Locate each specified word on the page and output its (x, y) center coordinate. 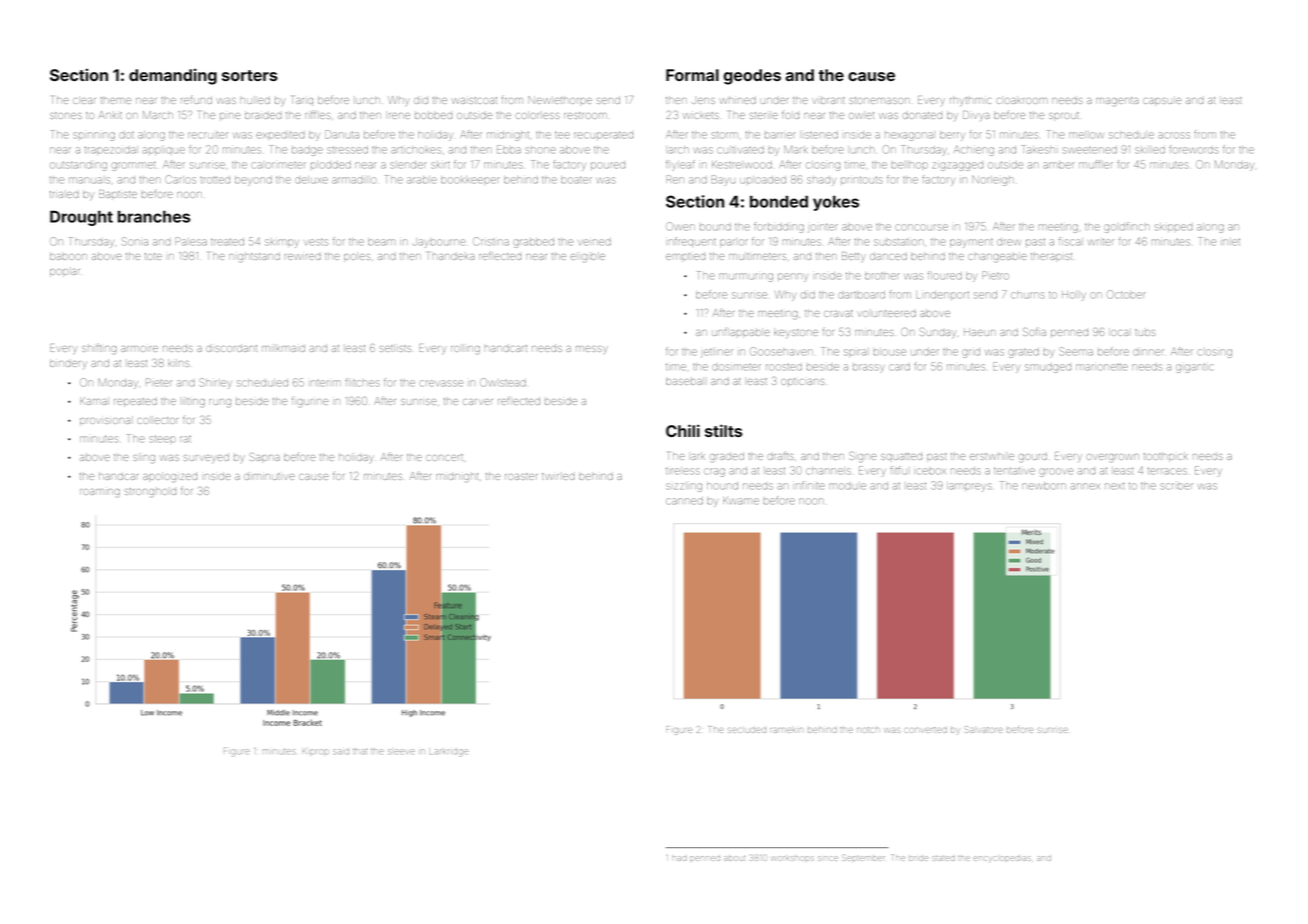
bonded (779, 201)
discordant (232, 348)
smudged (1048, 368)
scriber (1177, 486)
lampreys (970, 487)
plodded (331, 165)
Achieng (974, 151)
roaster (521, 476)
